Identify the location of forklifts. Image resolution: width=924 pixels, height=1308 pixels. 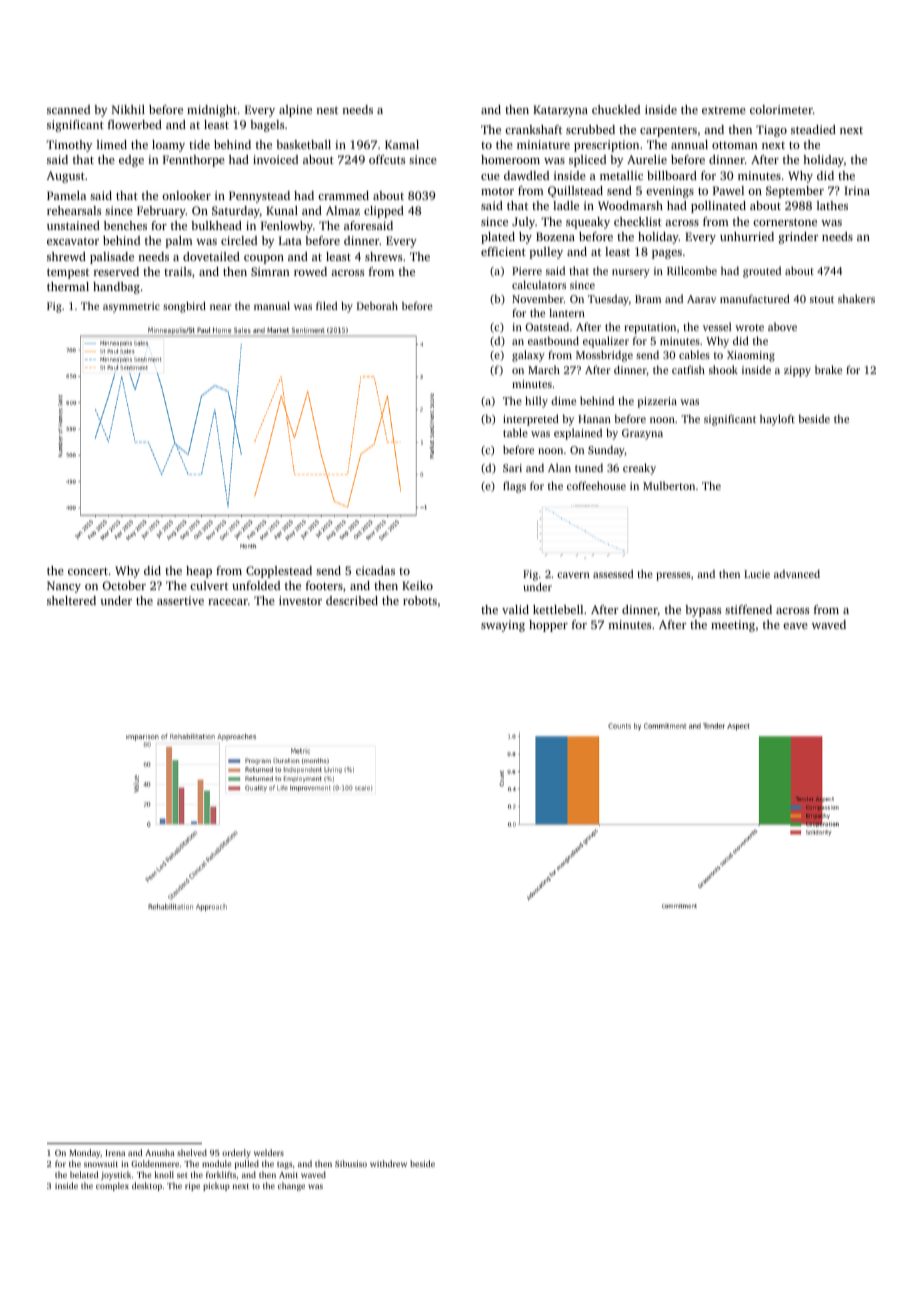
(221, 1174).
